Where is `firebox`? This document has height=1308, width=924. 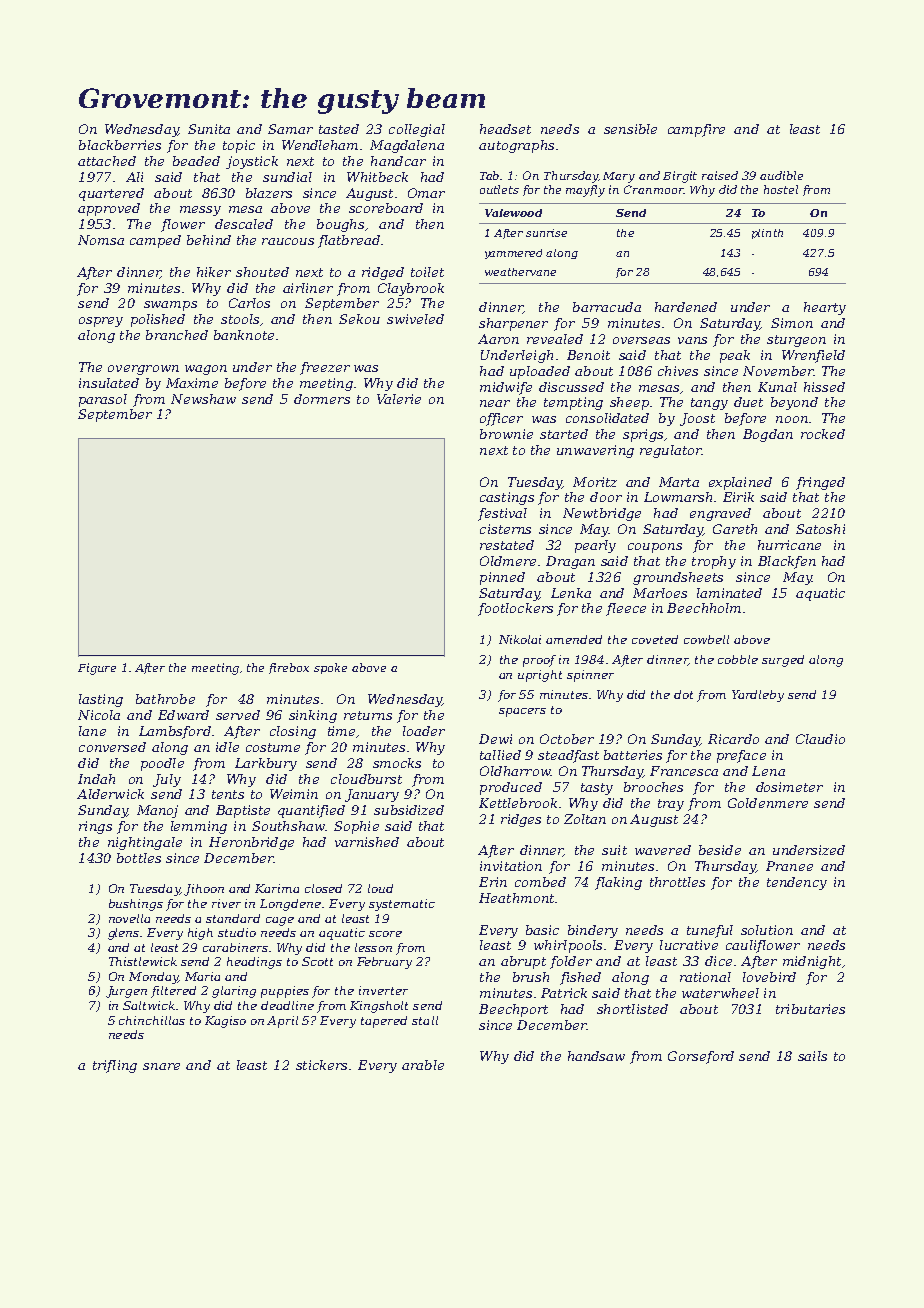
firebox is located at coordinates (289, 668).
